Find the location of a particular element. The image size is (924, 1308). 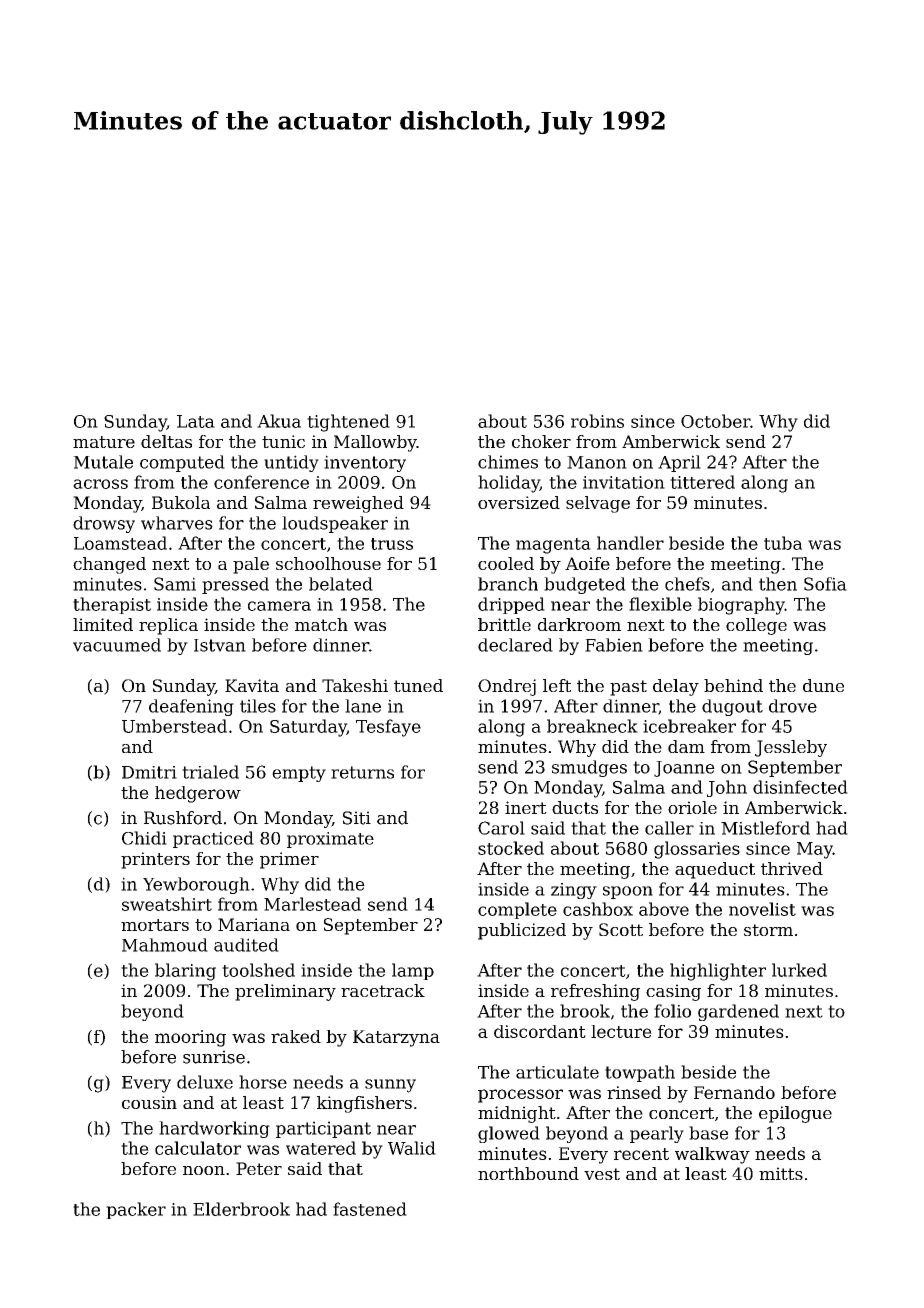

limited is located at coordinates (103, 624).
